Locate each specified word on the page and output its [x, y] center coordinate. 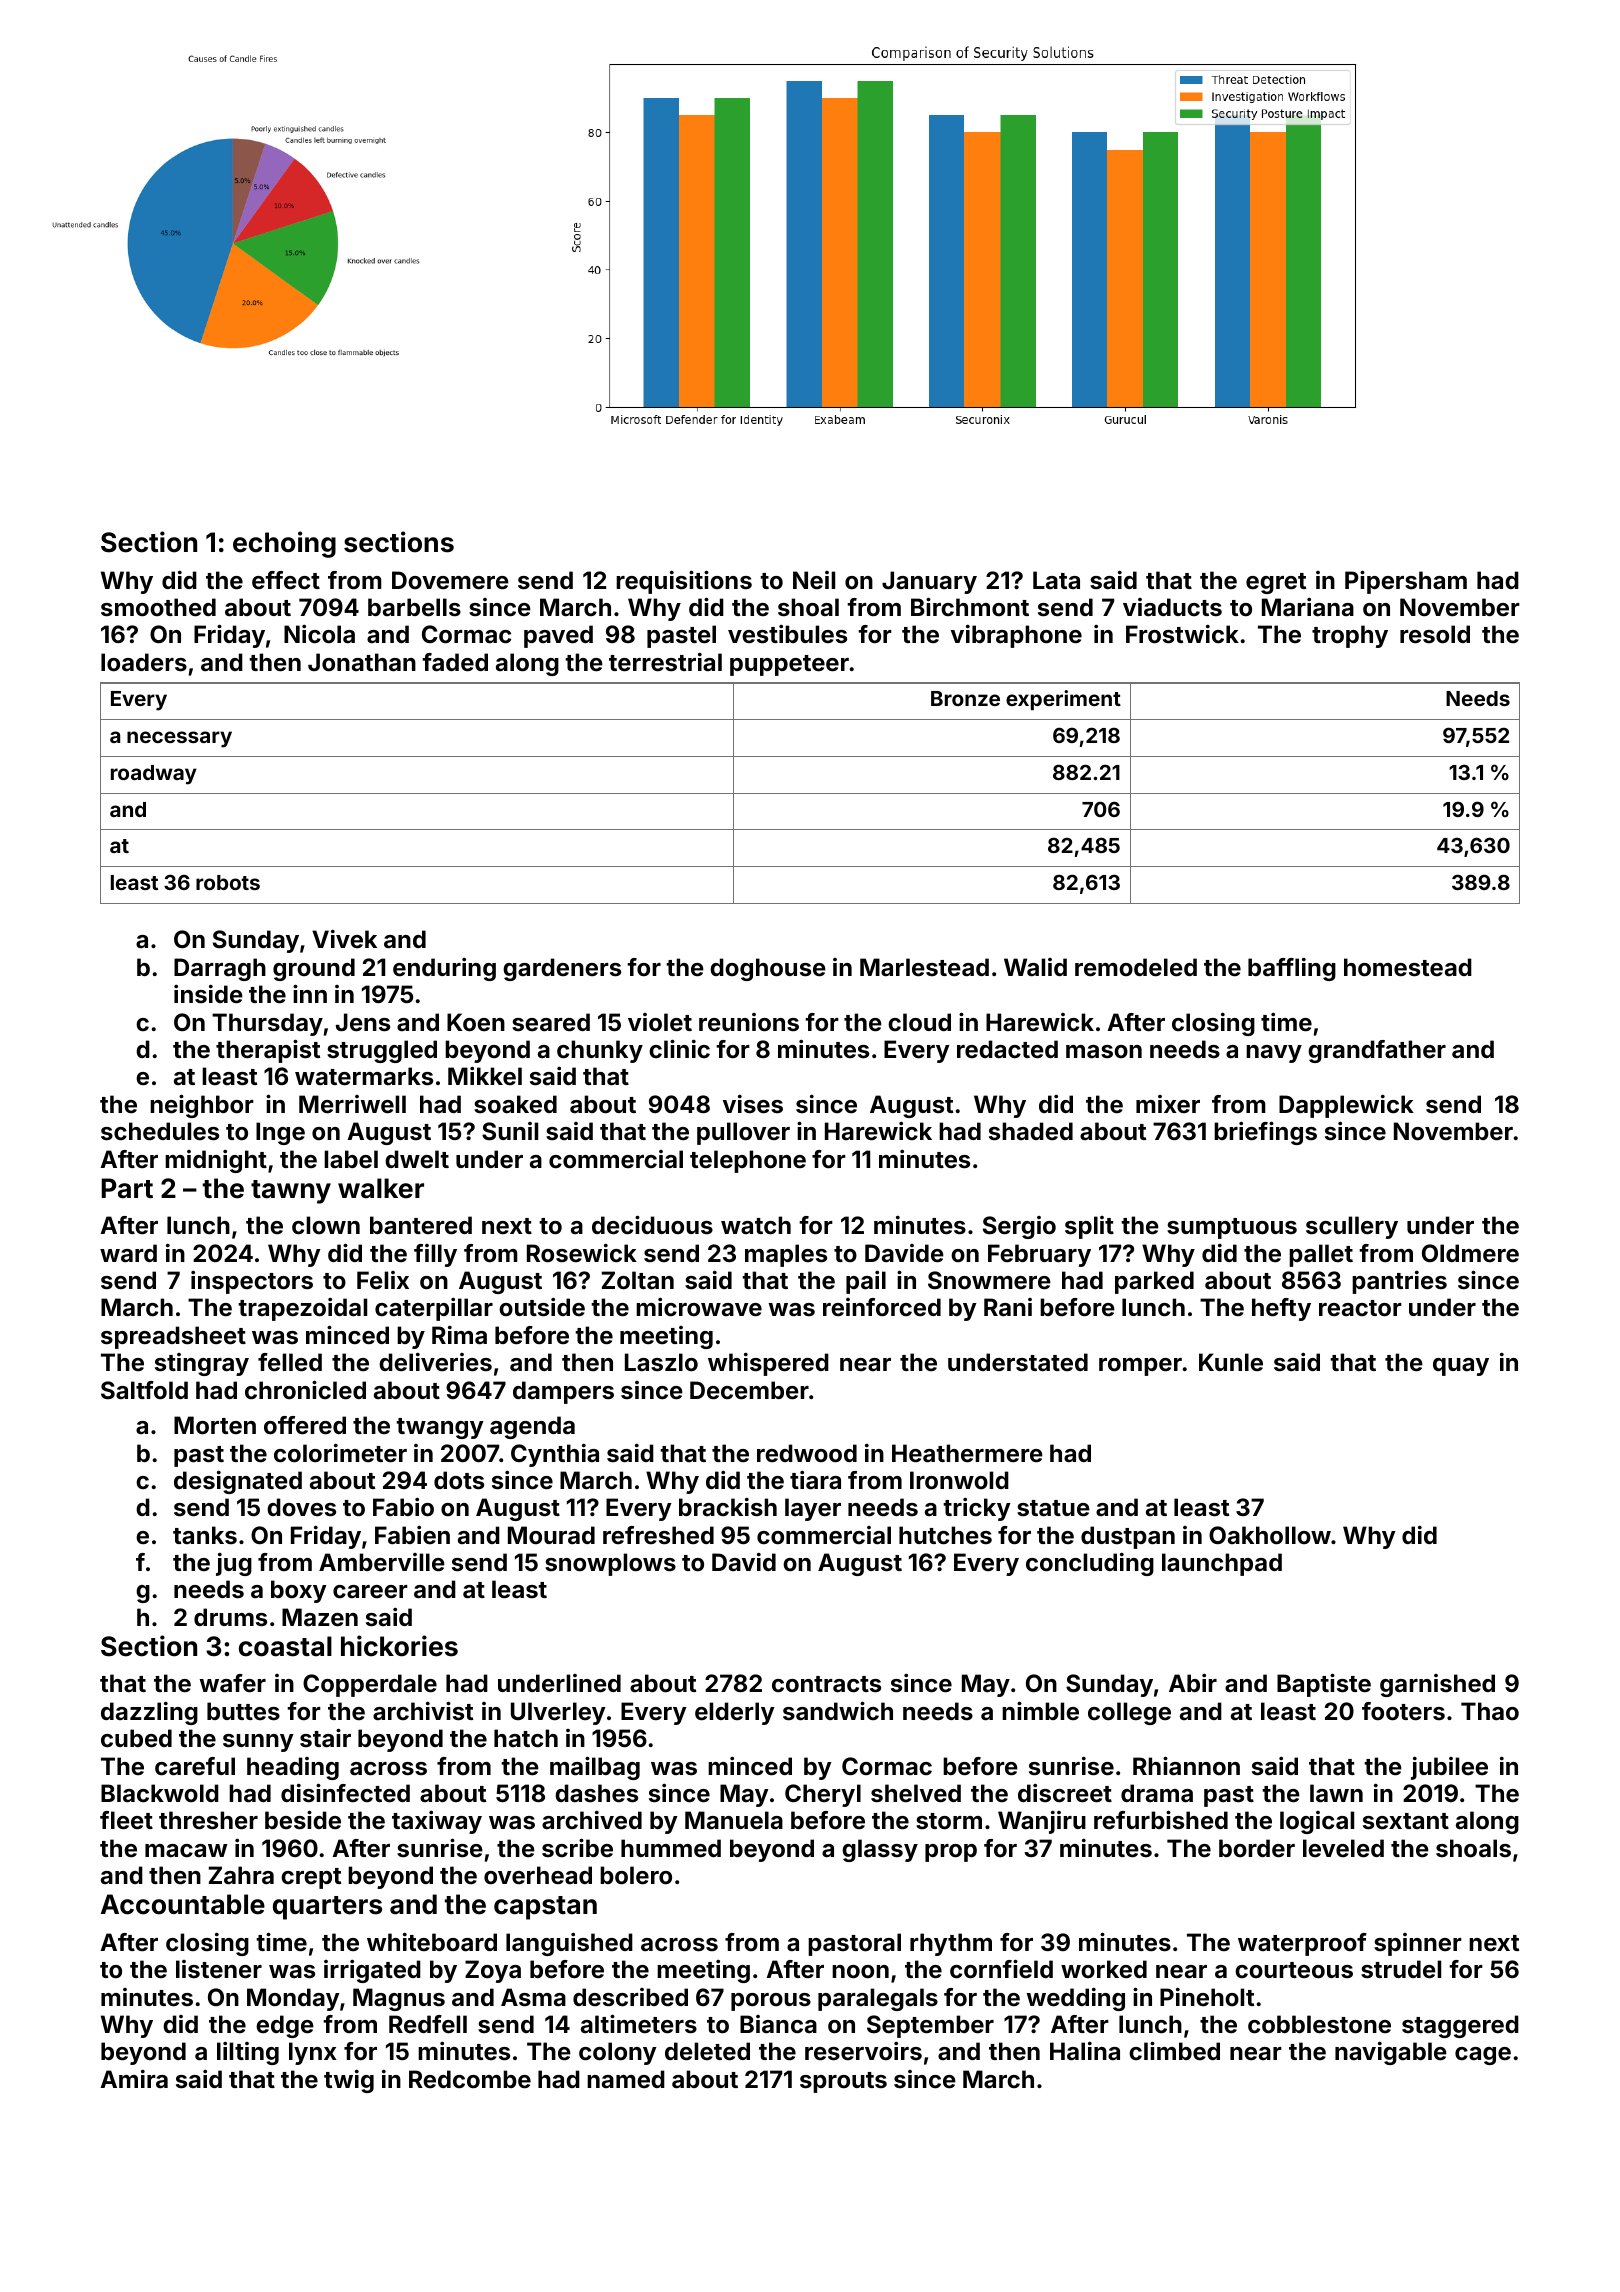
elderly [735, 1713]
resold [1435, 634]
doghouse [768, 969]
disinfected [345, 1793]
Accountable [183, 1904]
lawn [1336, 1793]
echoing [284, 544]
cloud [919, 1022]
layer [813, 1509]
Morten [215, 1425]
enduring [444, 969]
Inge [280, 1133]
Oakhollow [1270, 1535]
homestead [1408, 967]
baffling [1292, 969]
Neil [814, 580]
